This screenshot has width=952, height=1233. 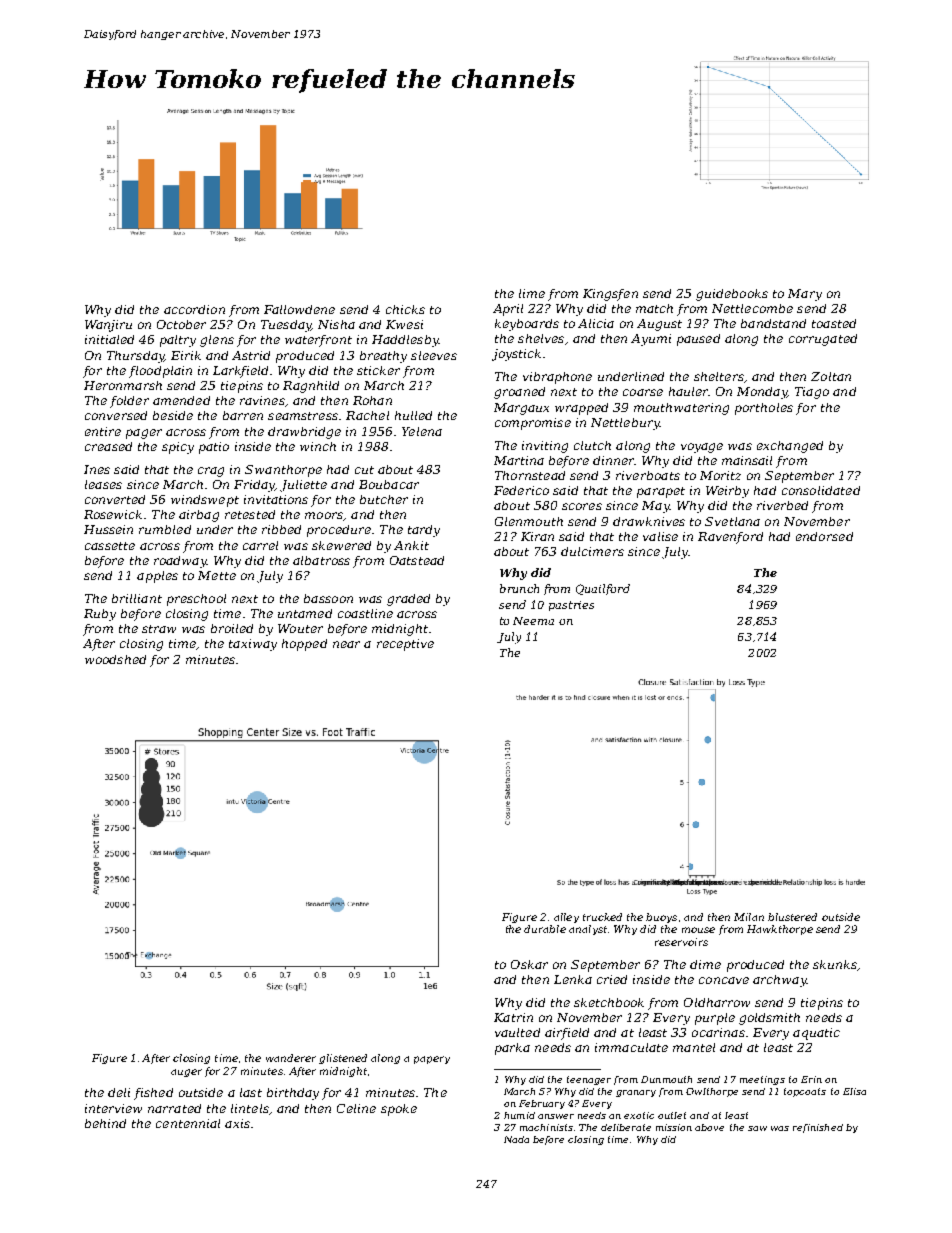 What do you see at coordinates (532, 293) in the screenshot?
I see `lime` at bounding box center [532, 293].
